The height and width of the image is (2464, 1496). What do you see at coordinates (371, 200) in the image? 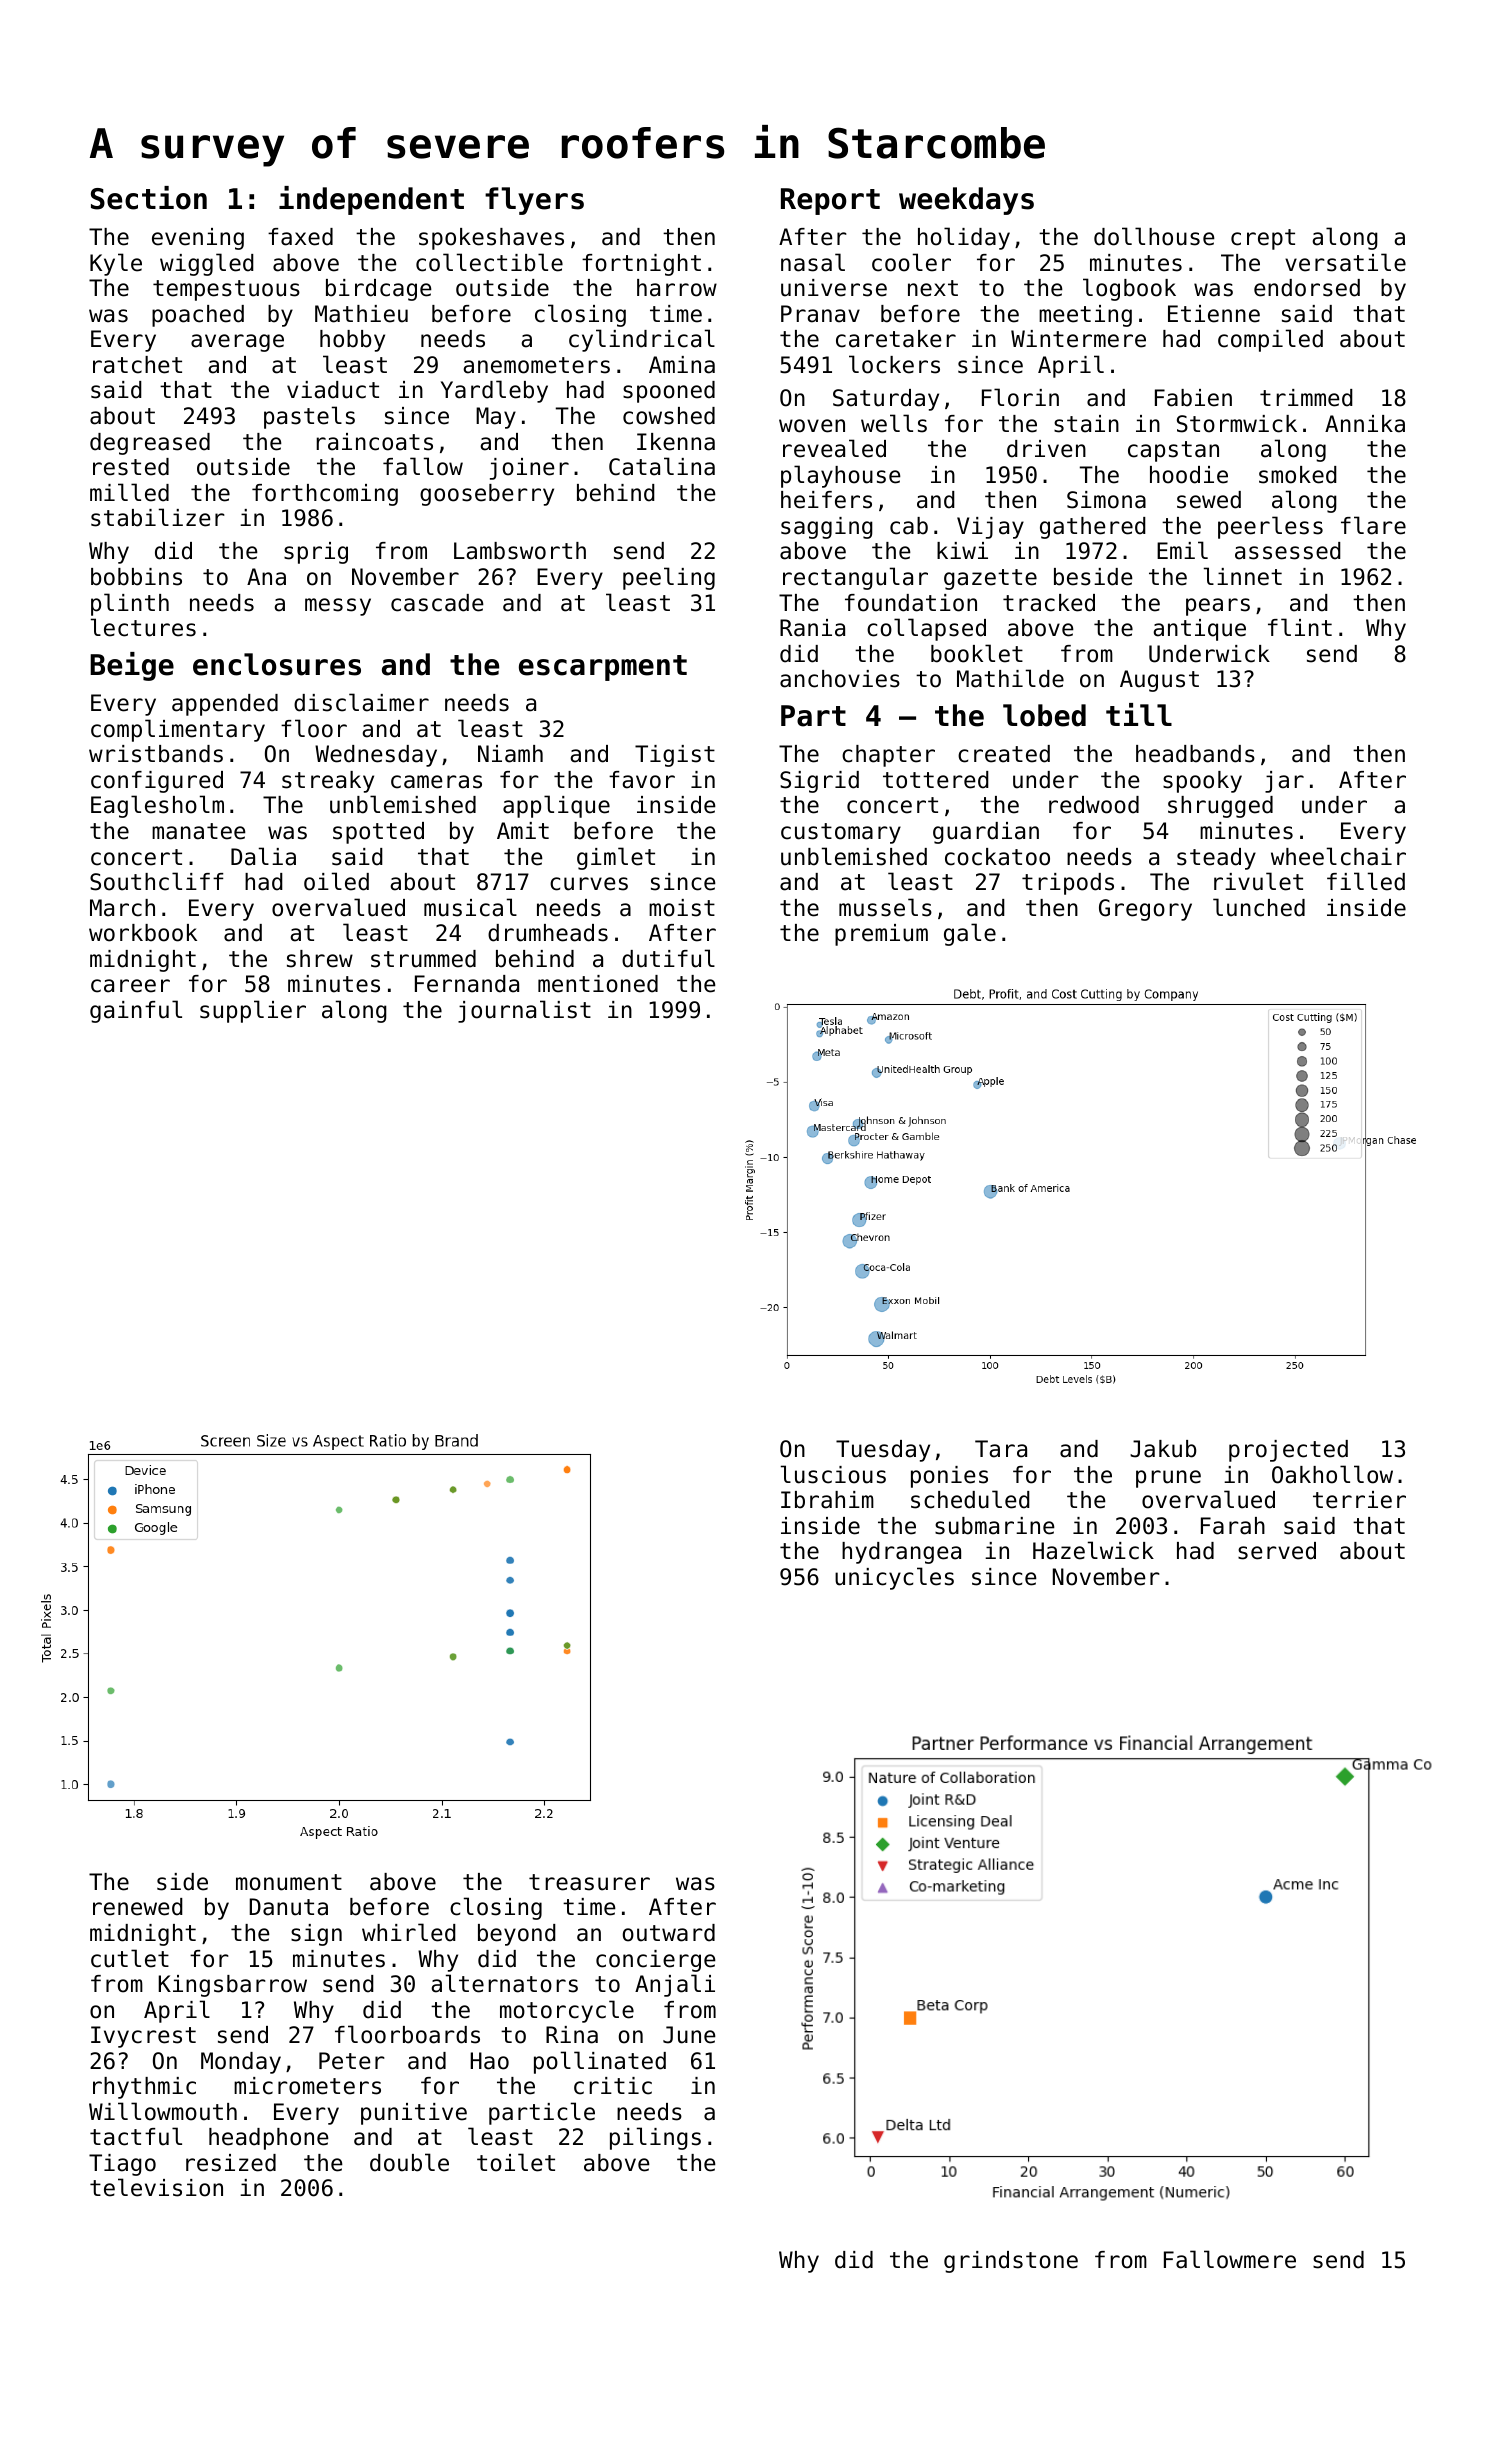
I see `independent` at bounding box center [371, 200].
